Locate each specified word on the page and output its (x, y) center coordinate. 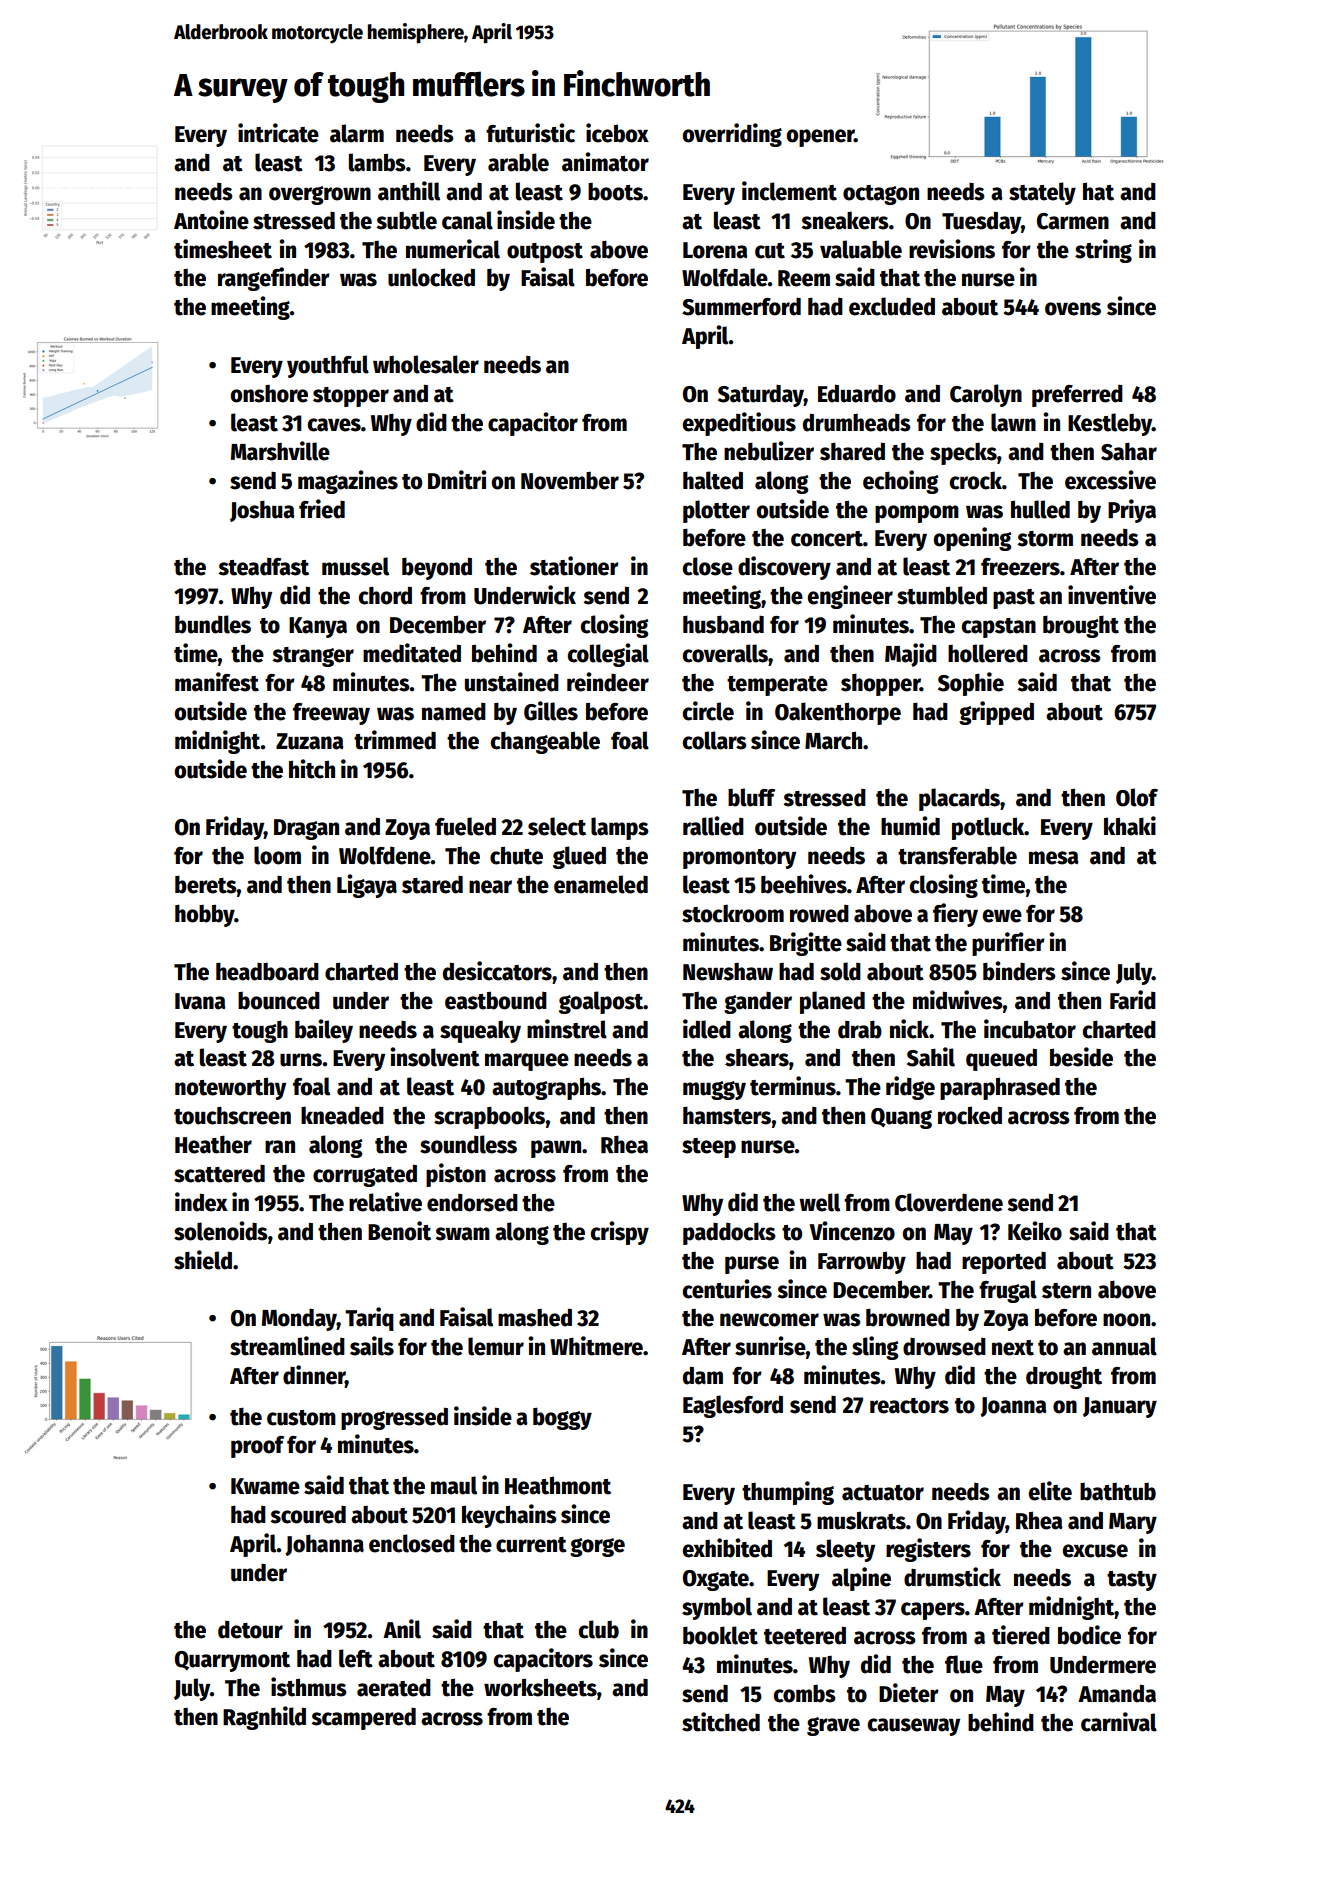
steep (709, 1148)
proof (257, 1447)
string (1103, 251)
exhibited (727, 1548)
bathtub (1118, 1492)
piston (456, 1175)
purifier (1008, 944)
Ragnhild (264, 1718)
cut (770, 251)
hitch (312, 769)
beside (1081, 1057)
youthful (328, 366)
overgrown (320, 195)
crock (976, 480)
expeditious (739, 424)
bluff (751, 797)
